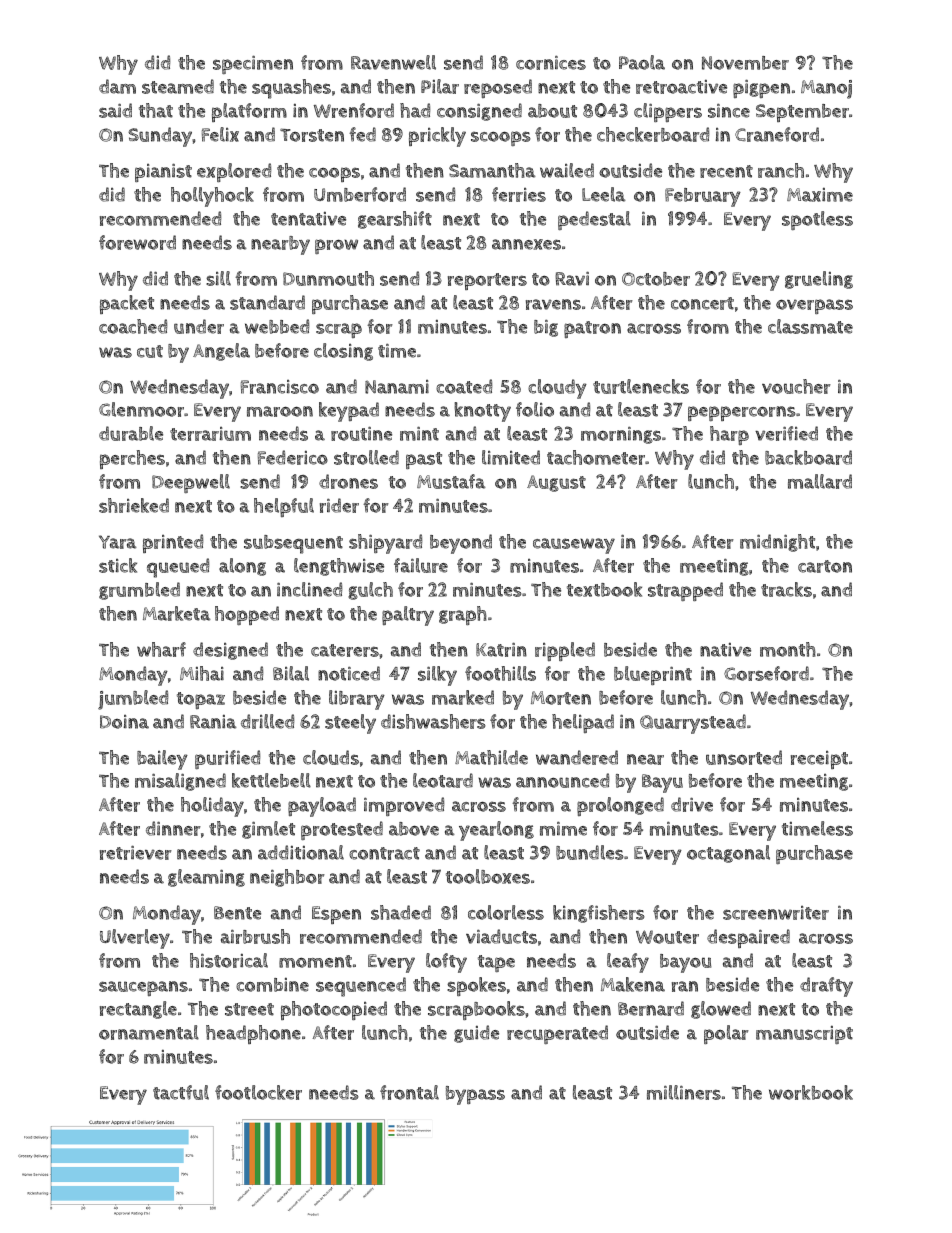 Image resolution: width=952 pixels, height=1233 pixels. What do you see at coordinates (384, 853) in the screenshot?
I see `contract` at bounding box center [384, 853].
